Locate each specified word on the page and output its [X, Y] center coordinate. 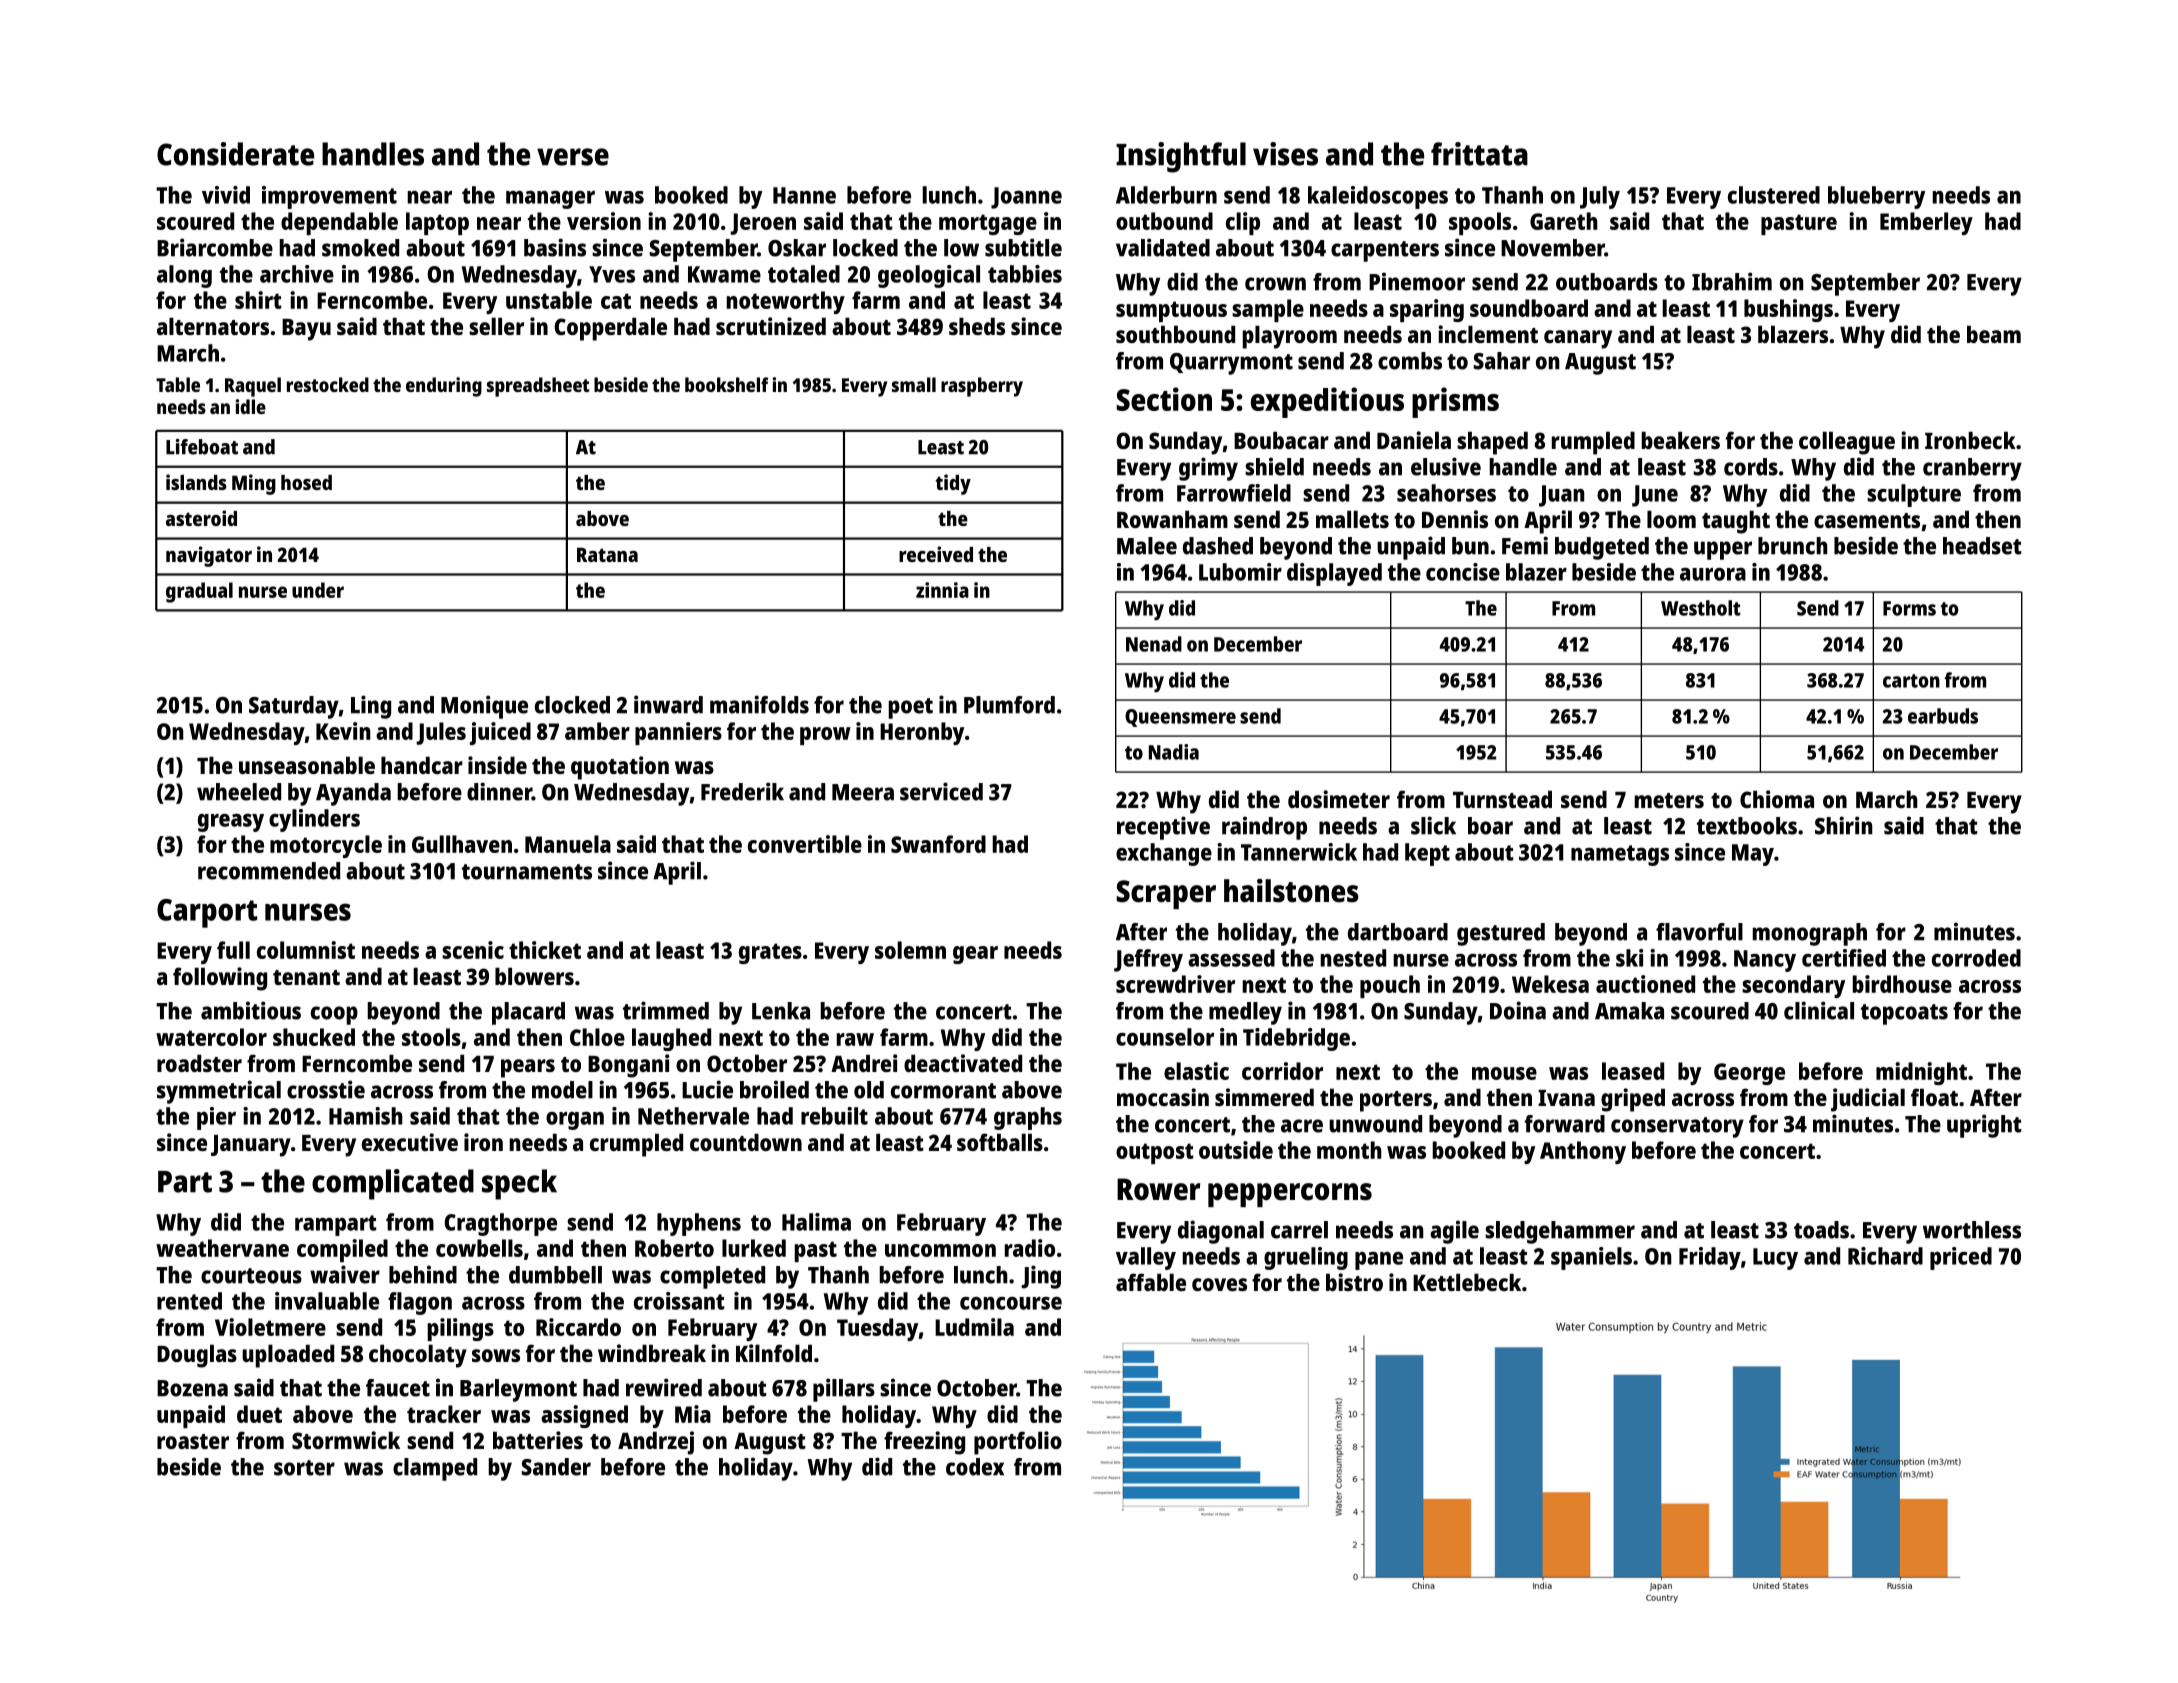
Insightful [1181, 157]
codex [975, 1467]
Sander [556, 1467]
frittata [1479, 154]
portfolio [1018, 1443]
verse [573, 157]
